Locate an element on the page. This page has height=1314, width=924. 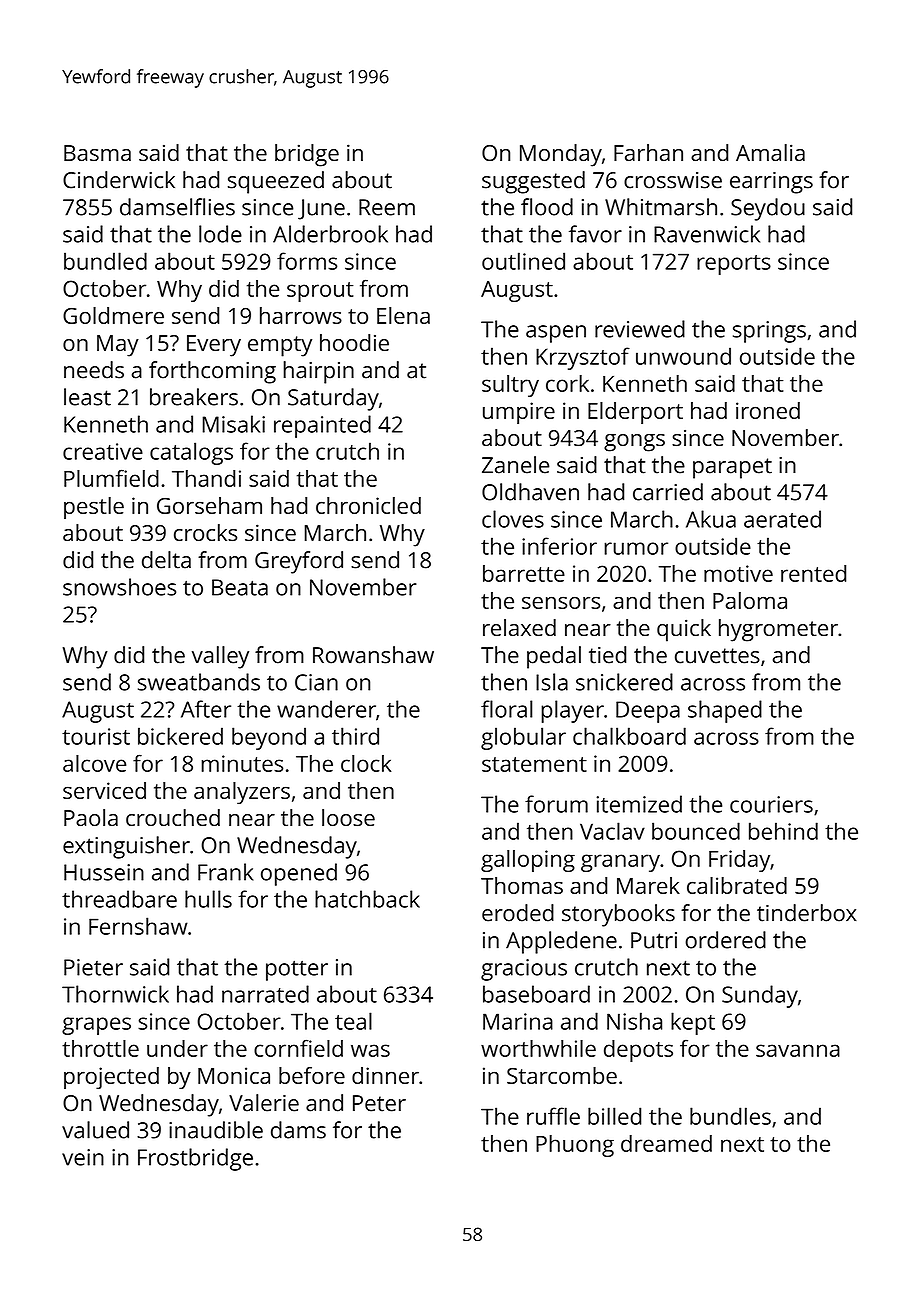
vein is located at coordinates (83, 1157).
